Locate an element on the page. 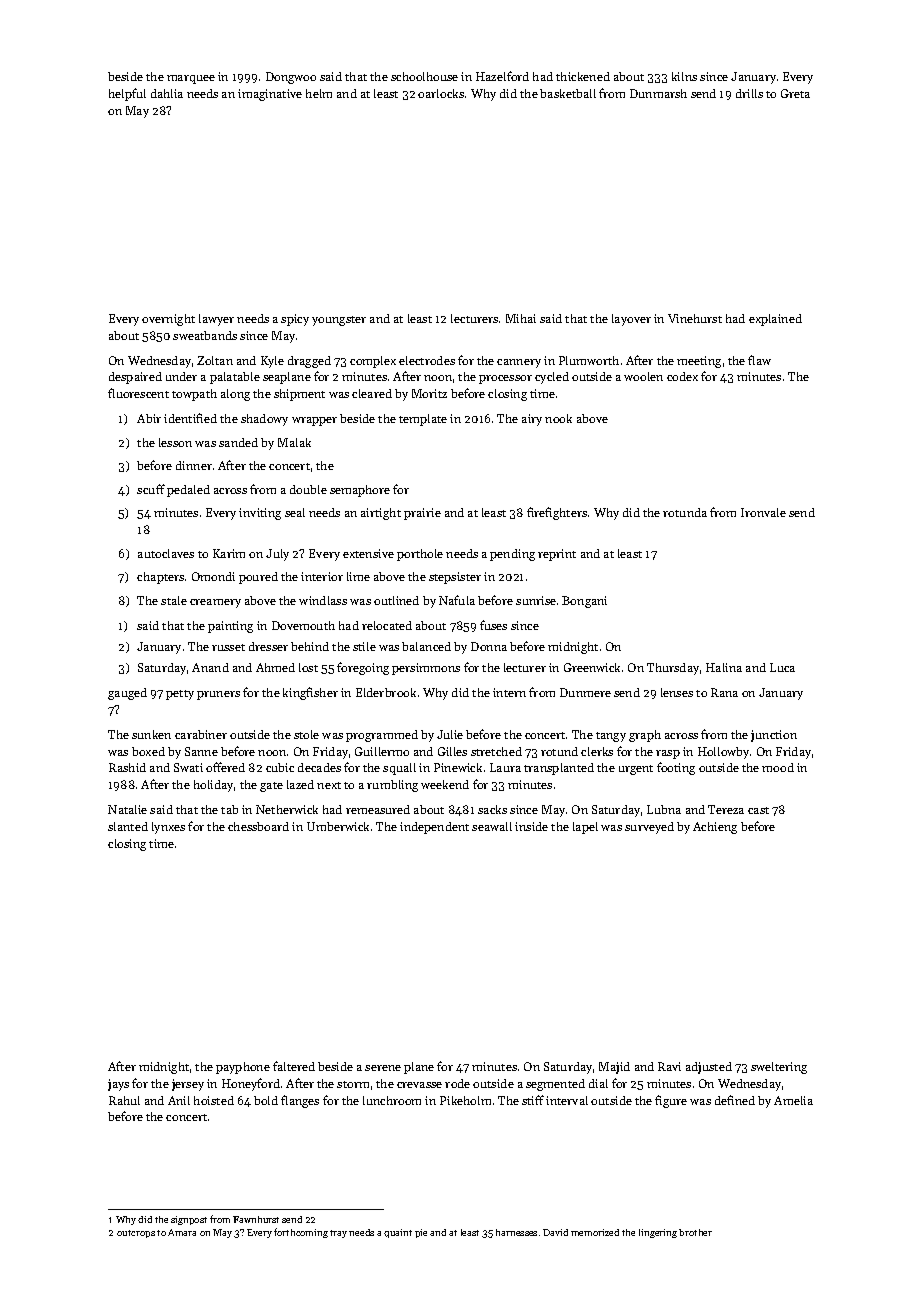 The height and width of the document is (1308, 924). codex is located at coordinates (682, 376).
